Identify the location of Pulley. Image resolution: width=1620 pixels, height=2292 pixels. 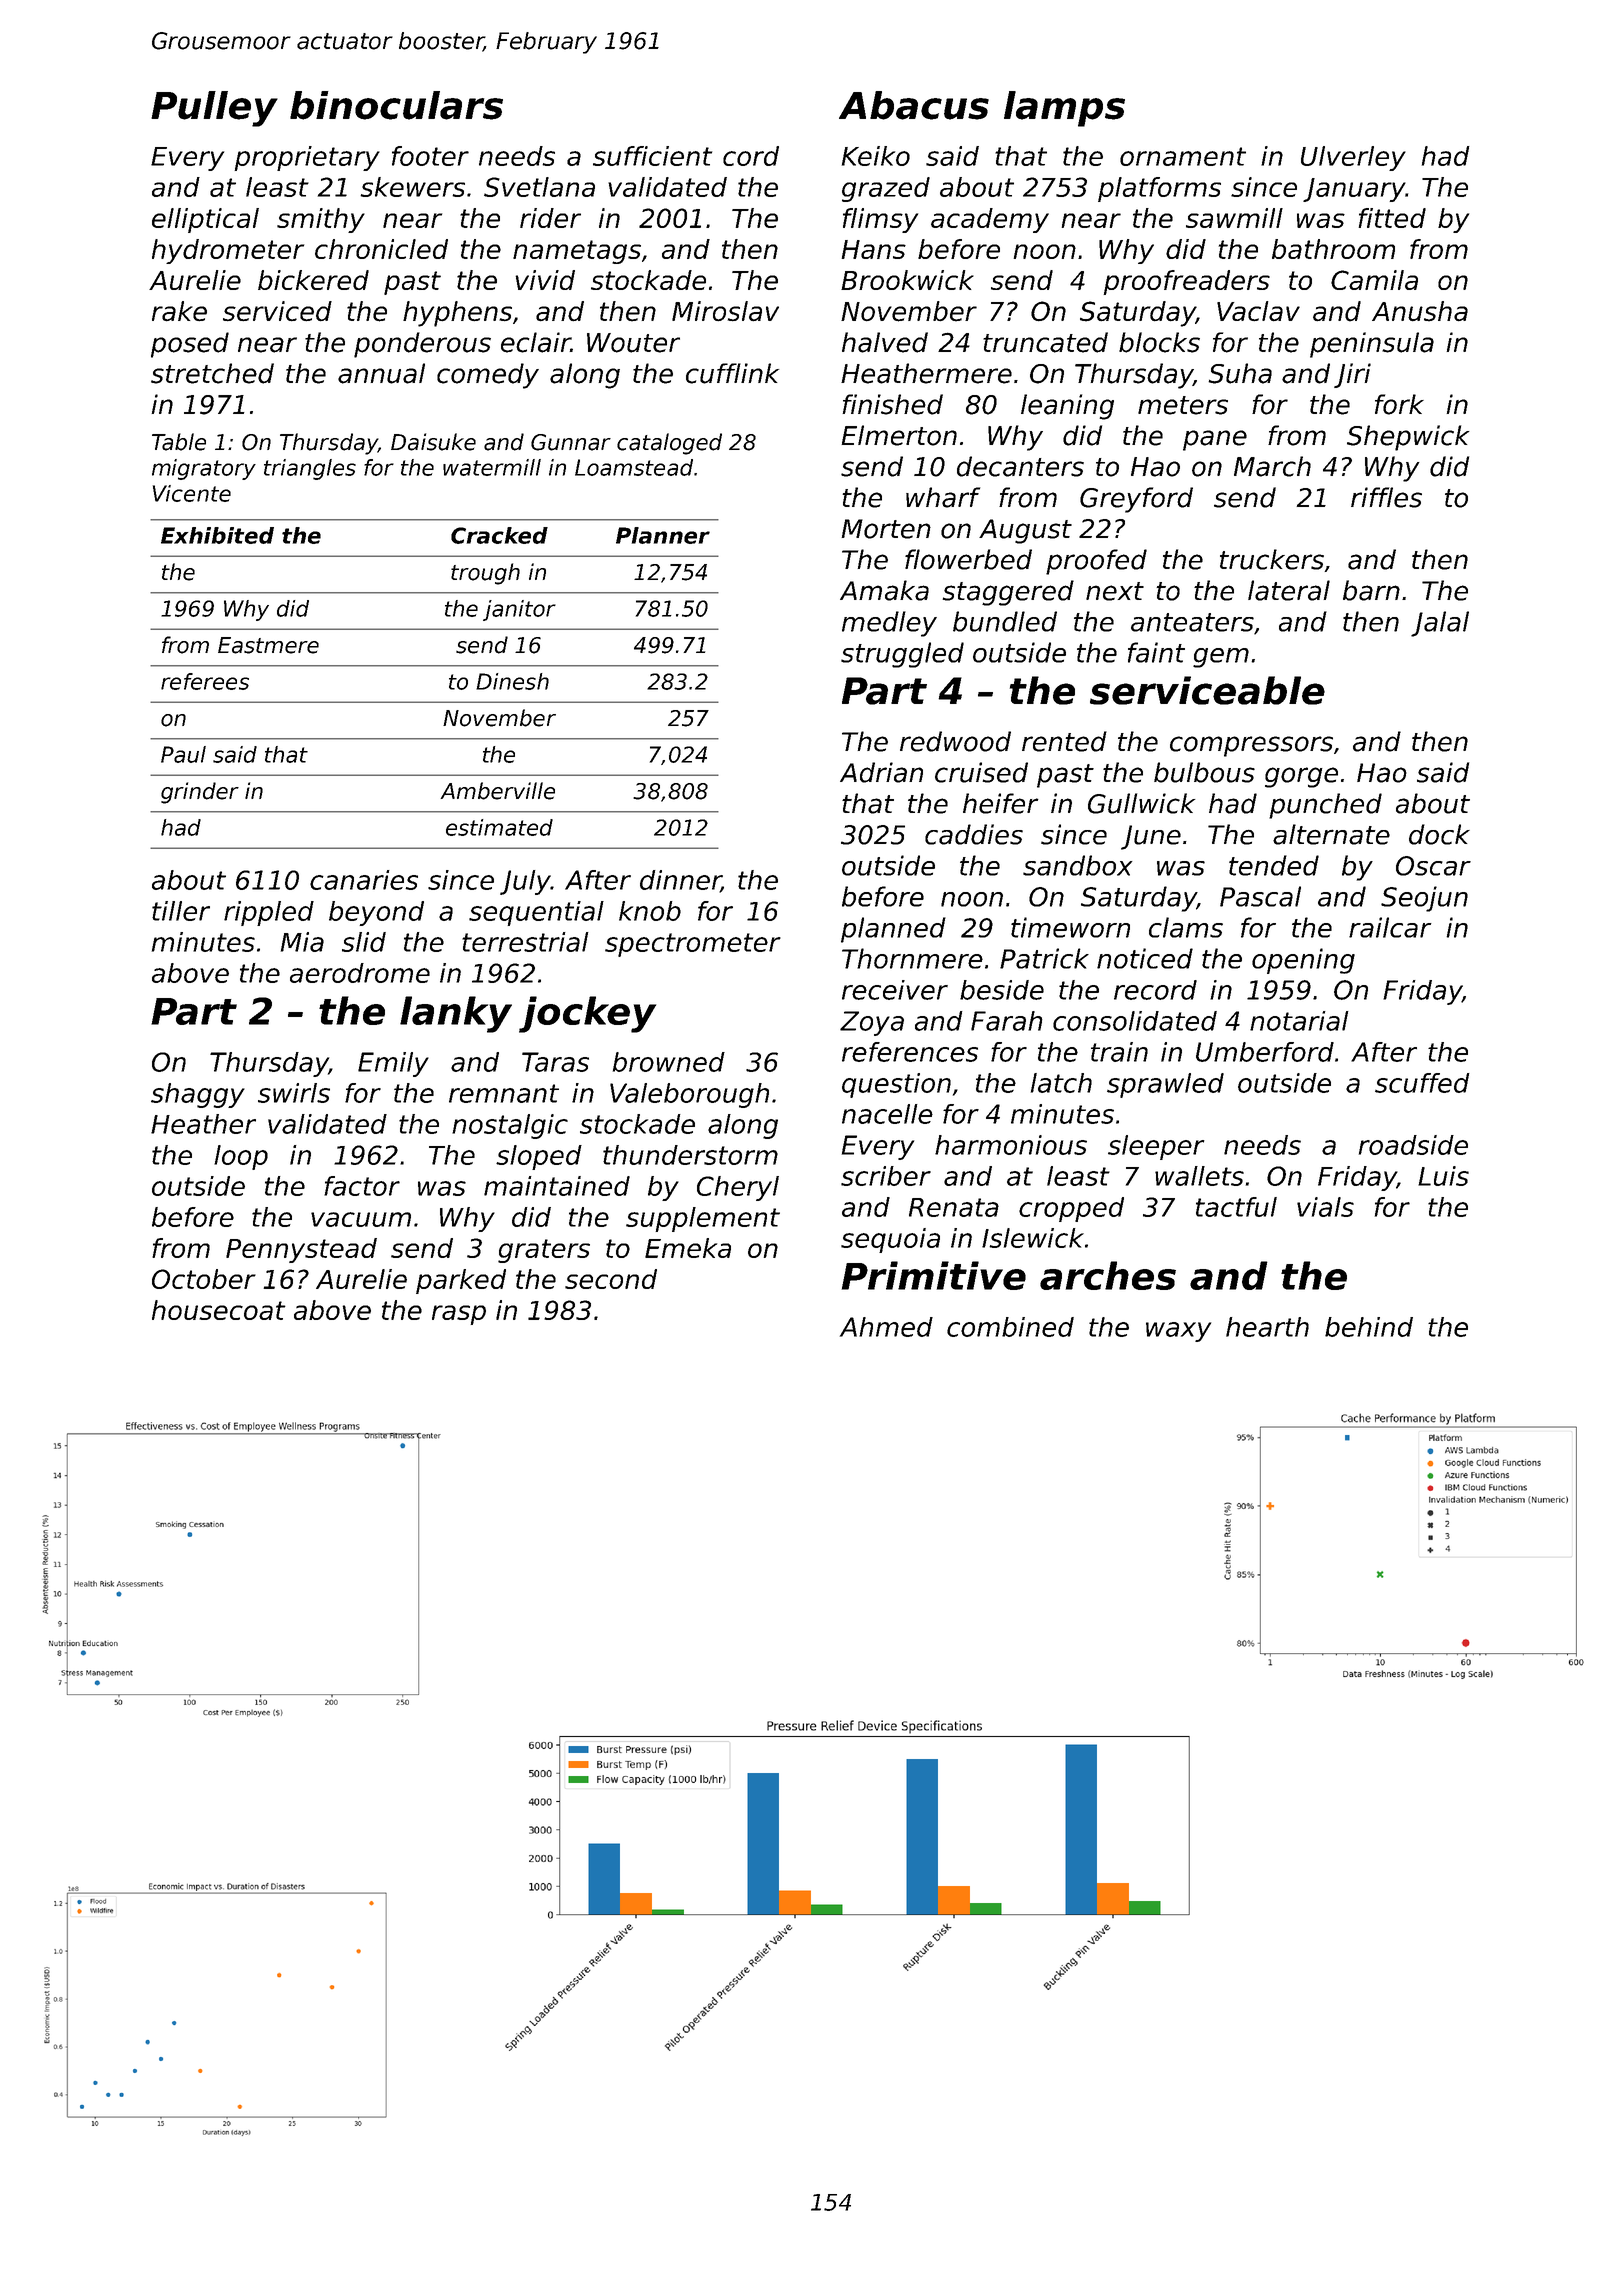
(214, 109).
